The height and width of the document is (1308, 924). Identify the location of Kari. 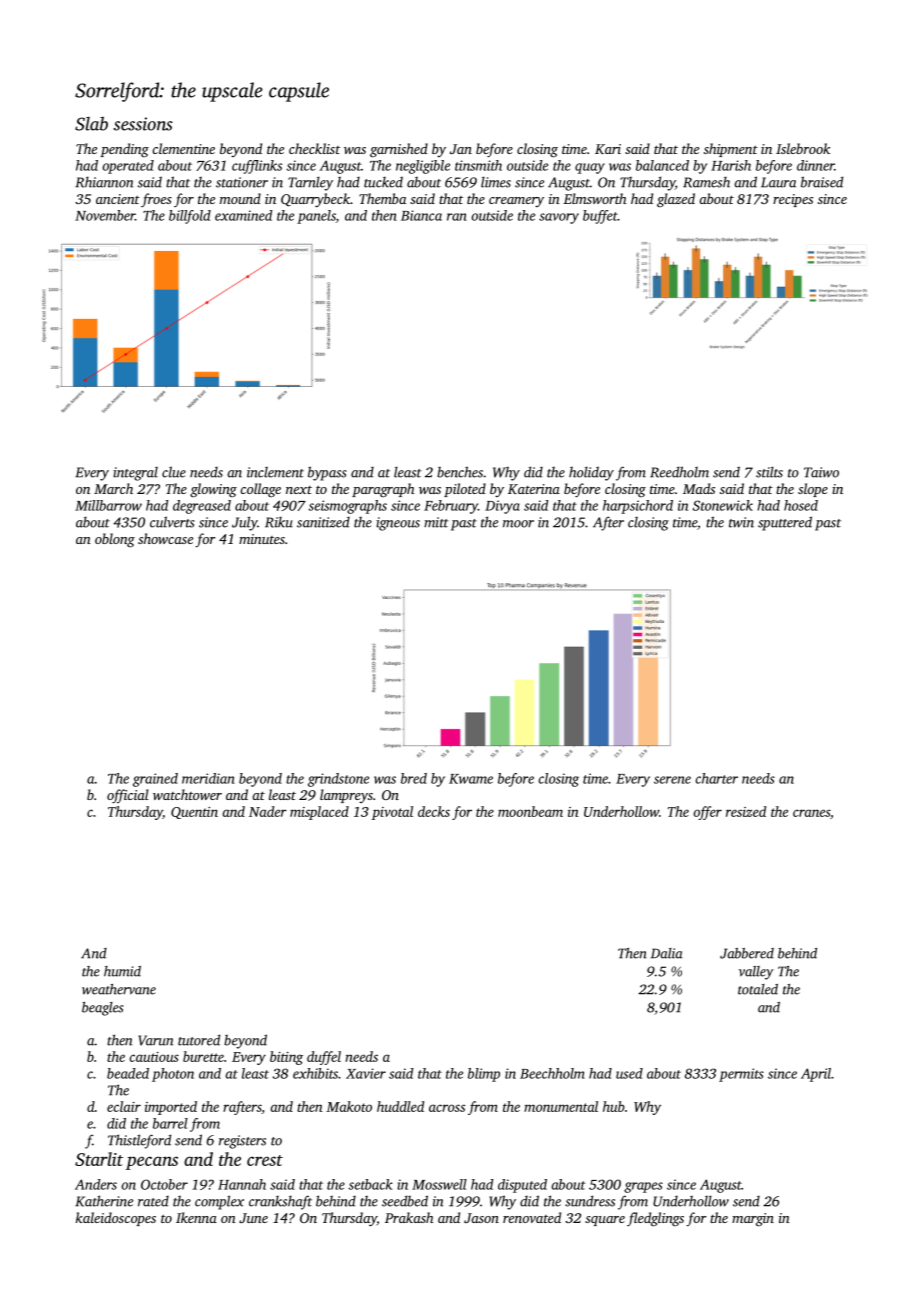
(608, 149).
